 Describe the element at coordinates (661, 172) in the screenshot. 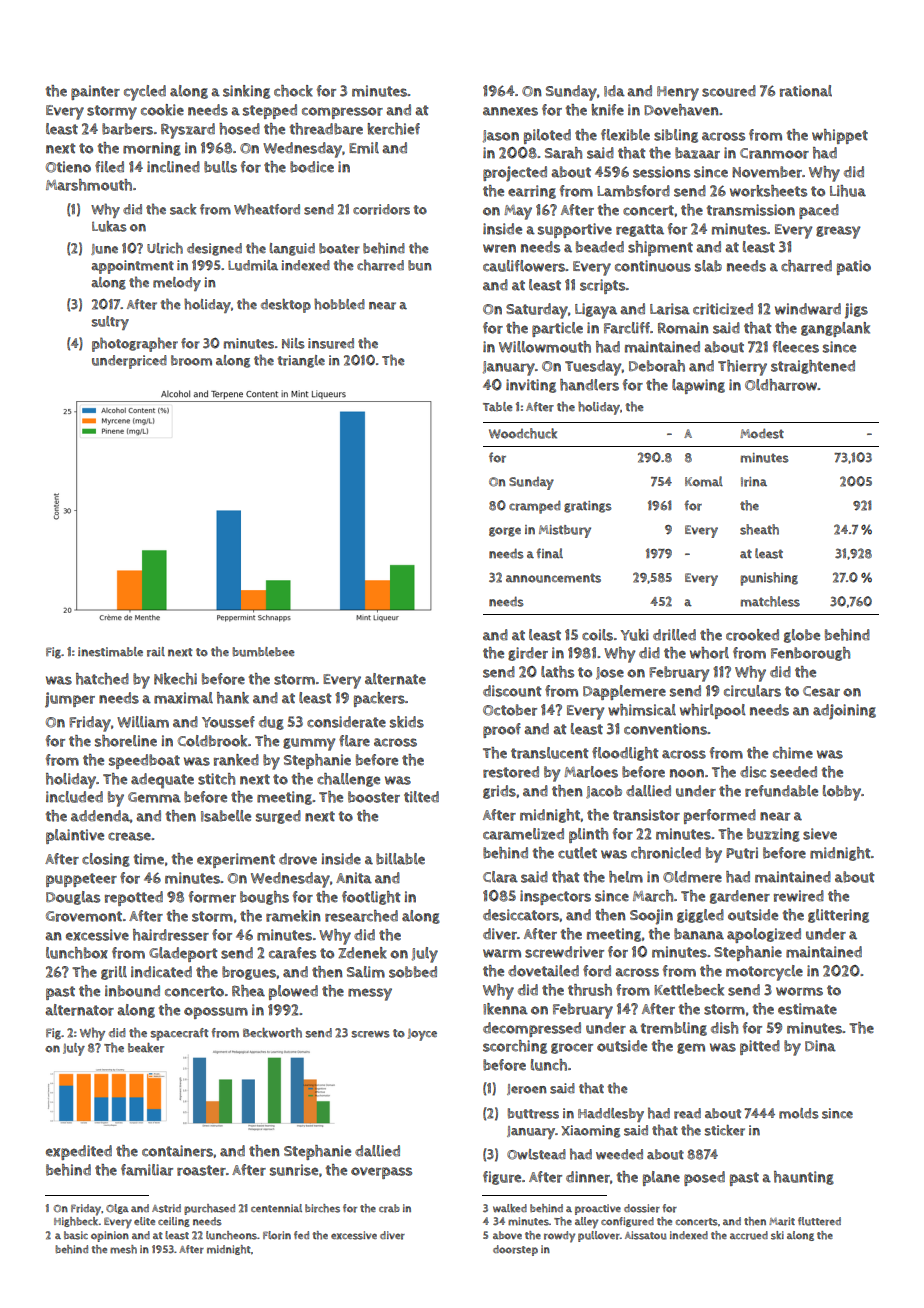

I see `sessions` at that location.
